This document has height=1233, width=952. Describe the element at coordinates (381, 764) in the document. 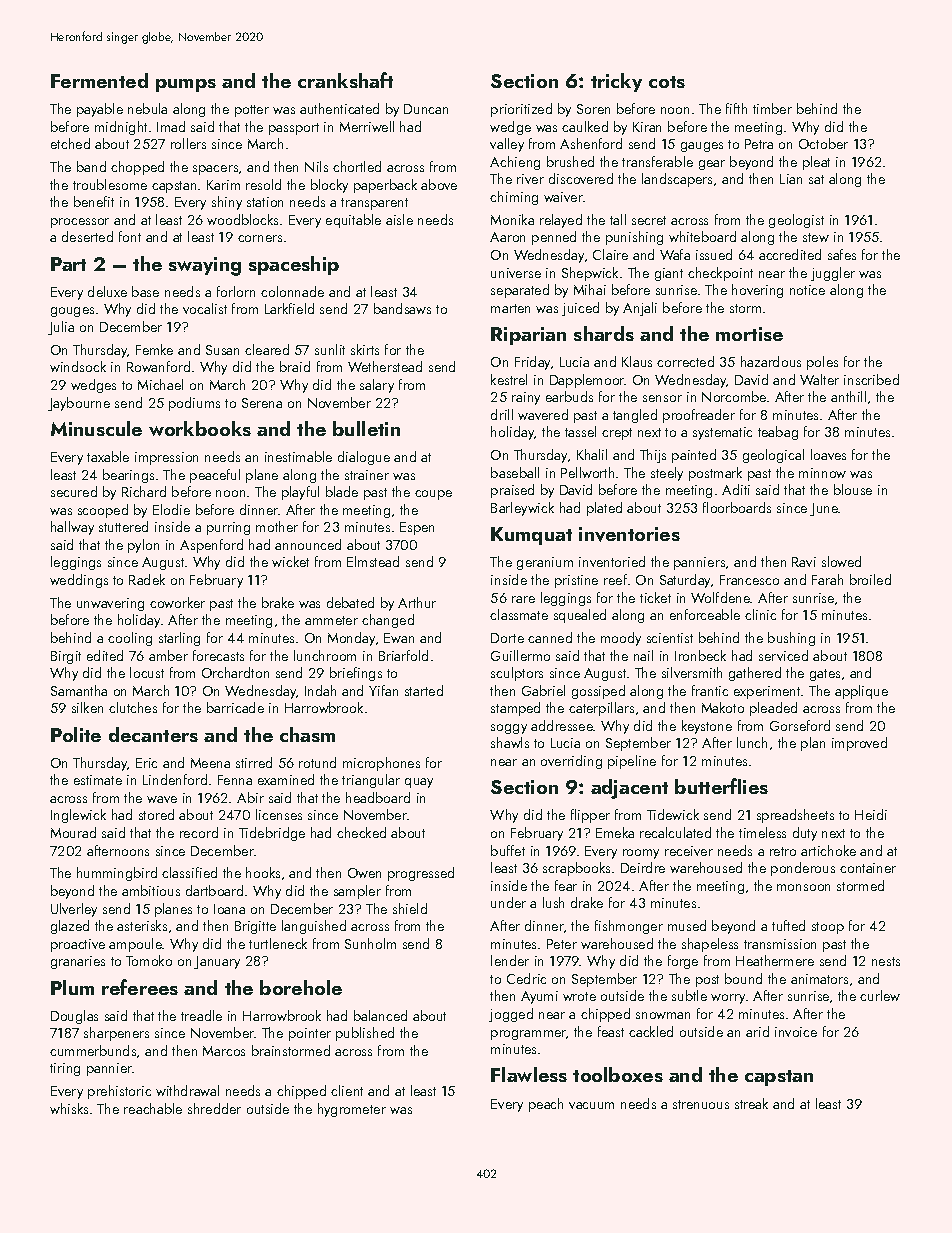

I see `microphones` at that location.
